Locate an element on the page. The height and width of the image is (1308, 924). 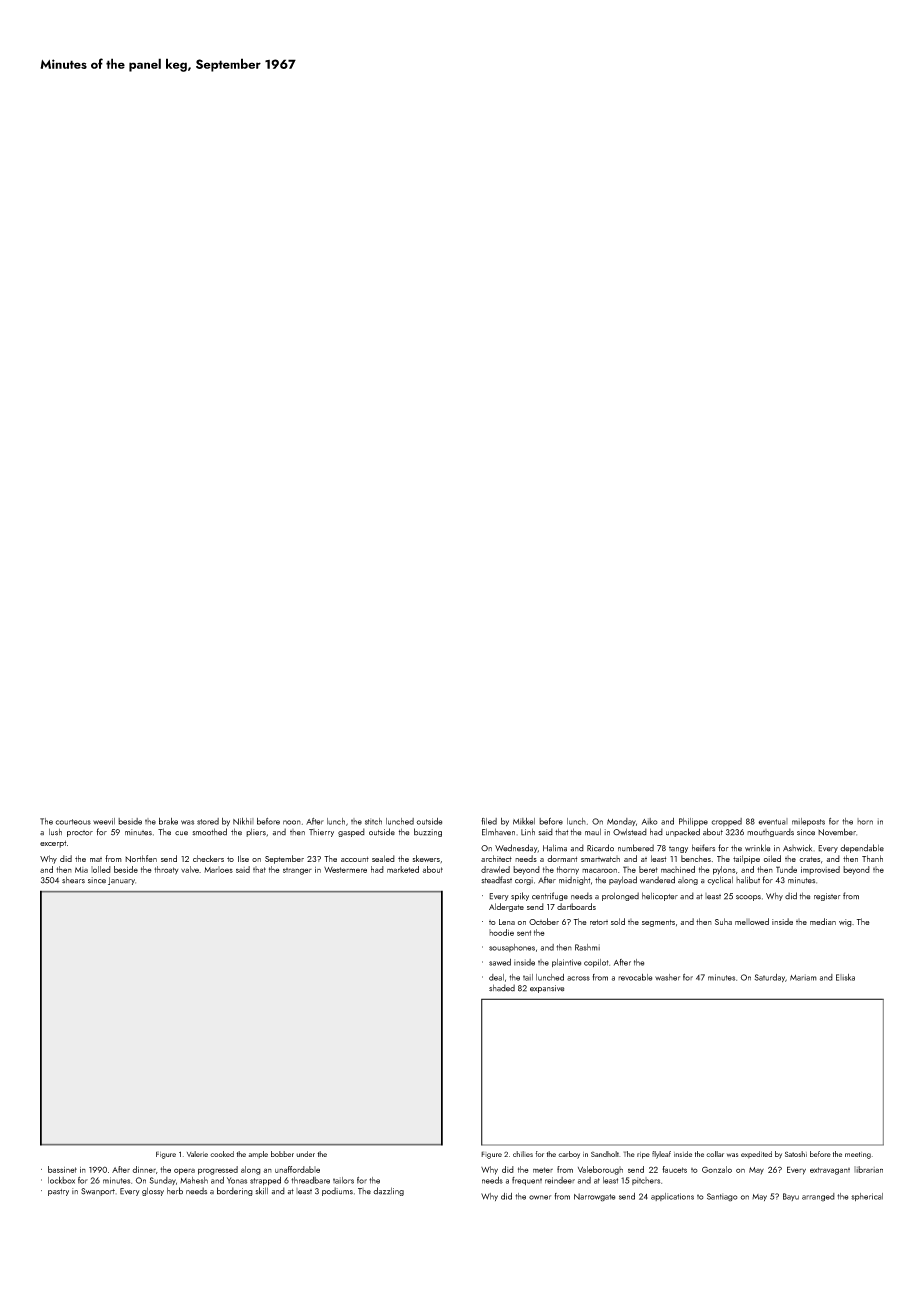
pliers is located at coordinates (256, 832).
